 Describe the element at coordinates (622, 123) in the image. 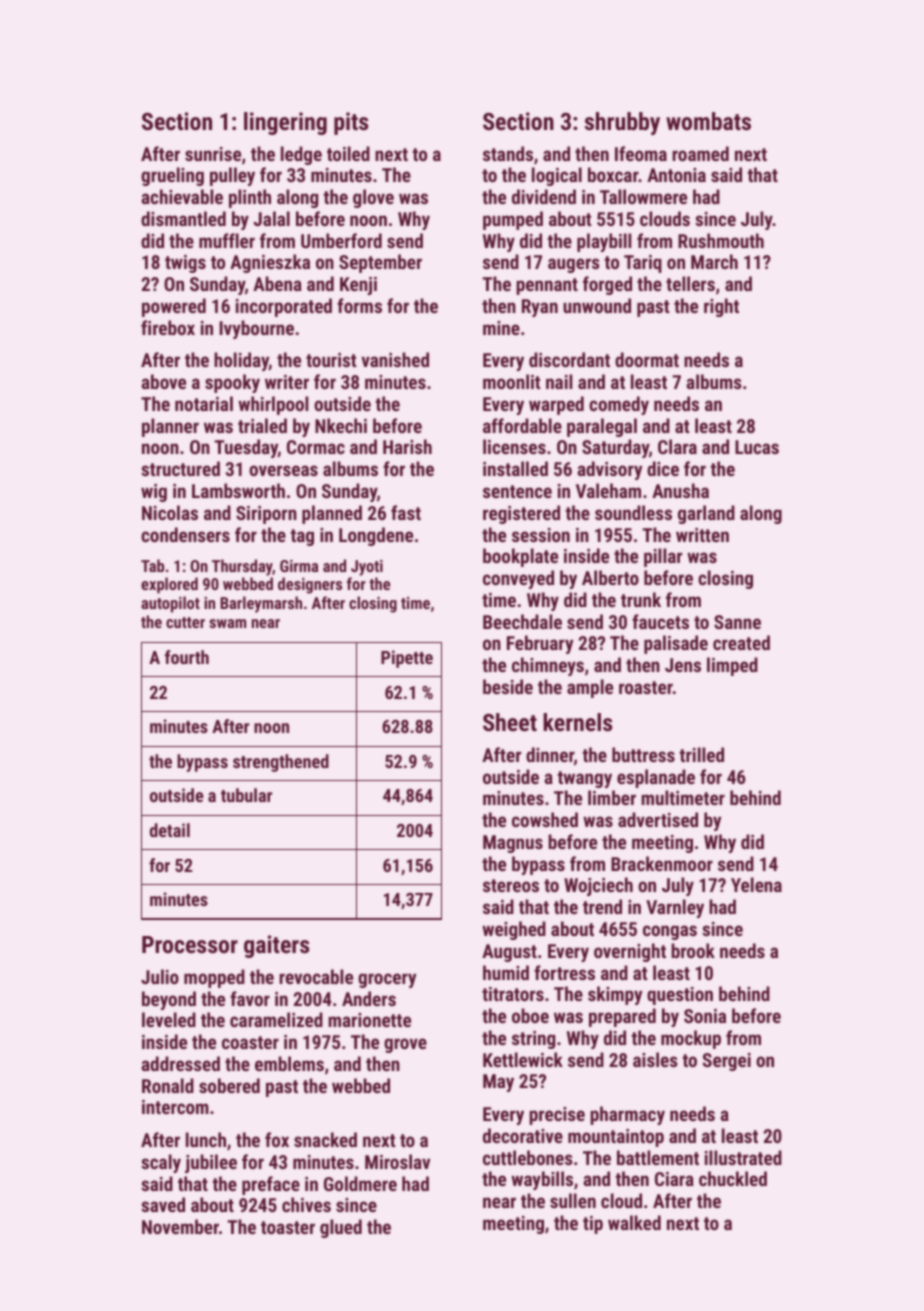

I see `shrubby` at that location.
